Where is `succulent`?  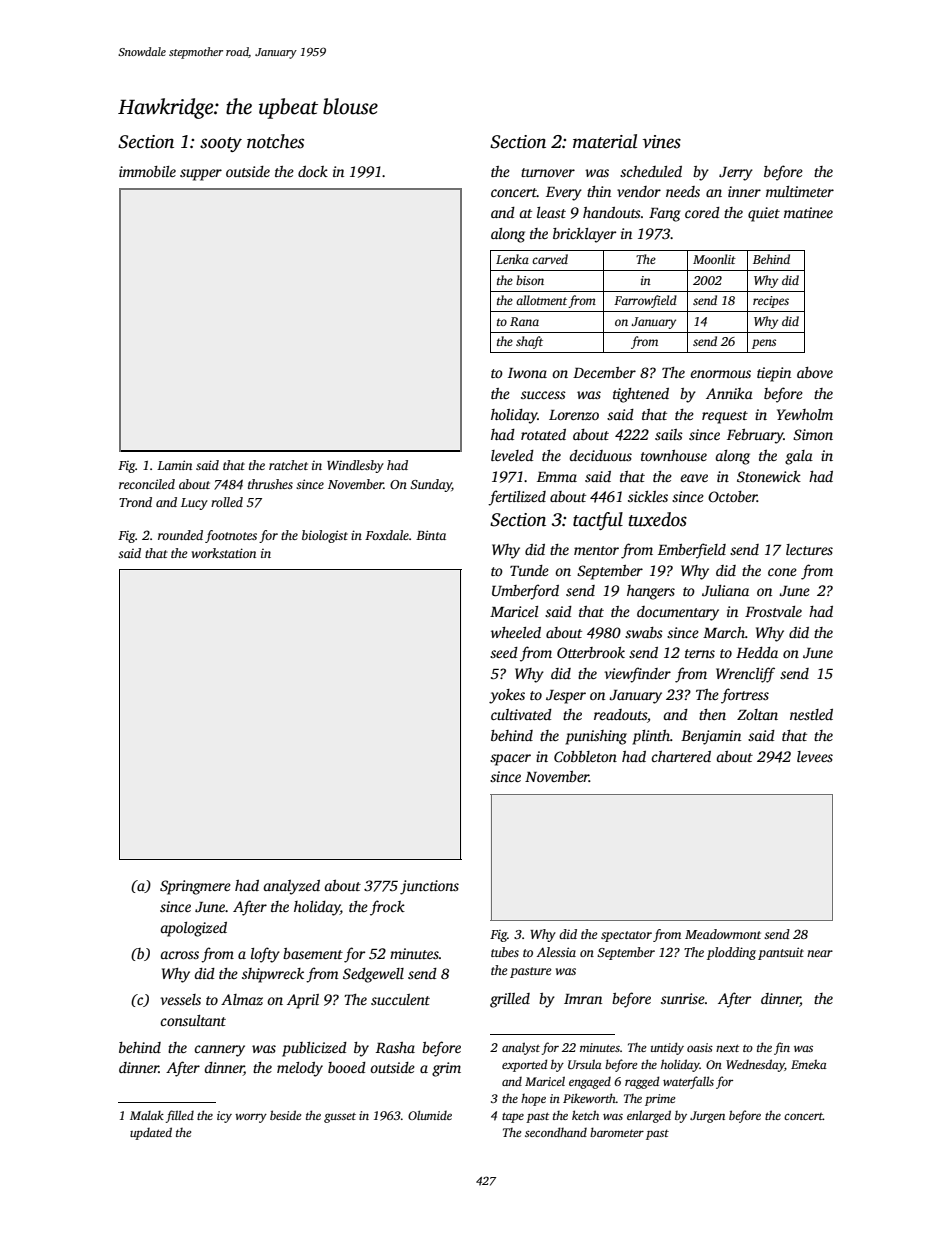 succulent is located at coordinates (400, 999).
